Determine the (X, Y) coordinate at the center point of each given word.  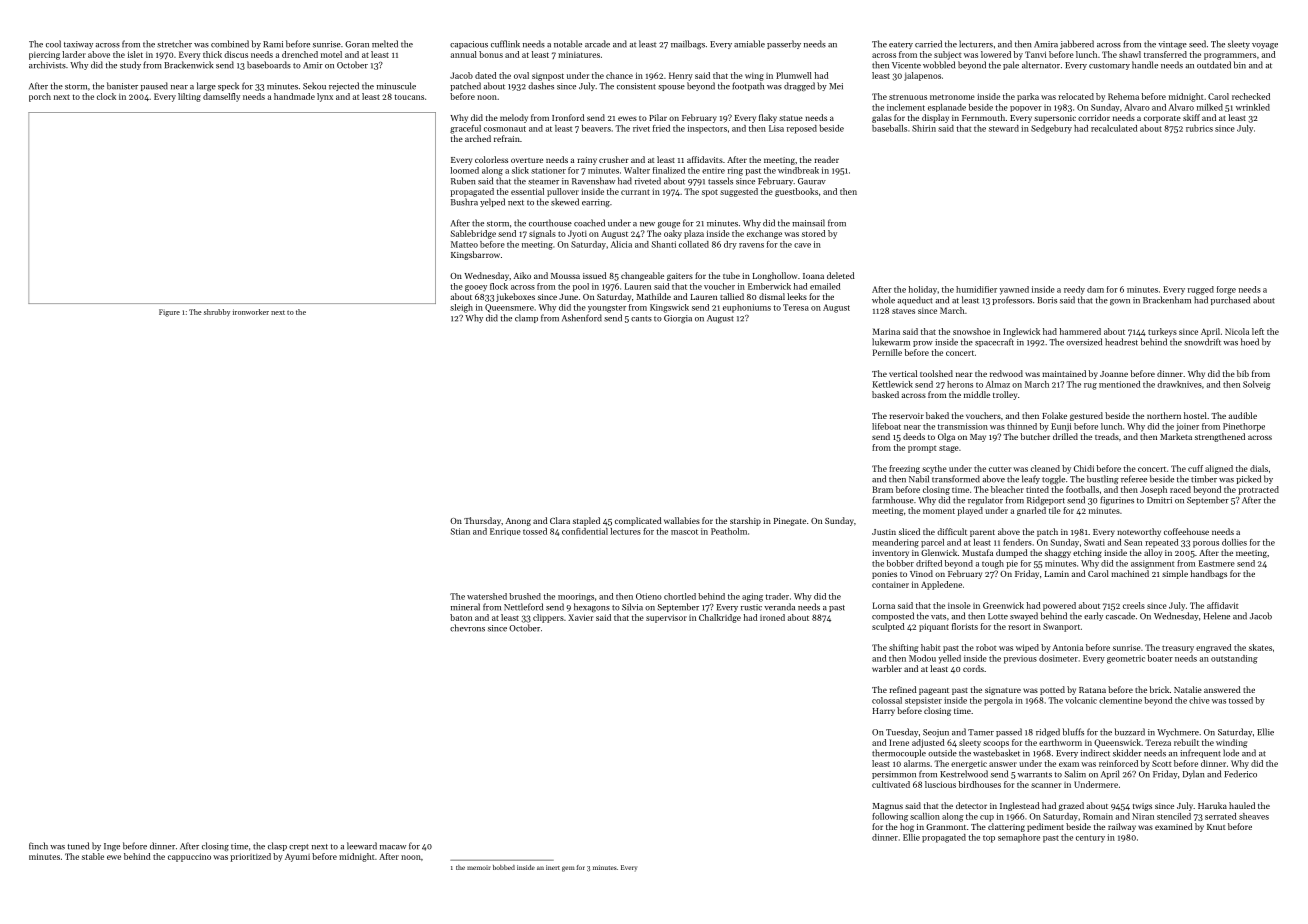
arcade (597, 44)
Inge (112, 847)
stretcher (174, 44)
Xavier (580, 617)
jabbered (1077, 44)
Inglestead (1020, 806)
